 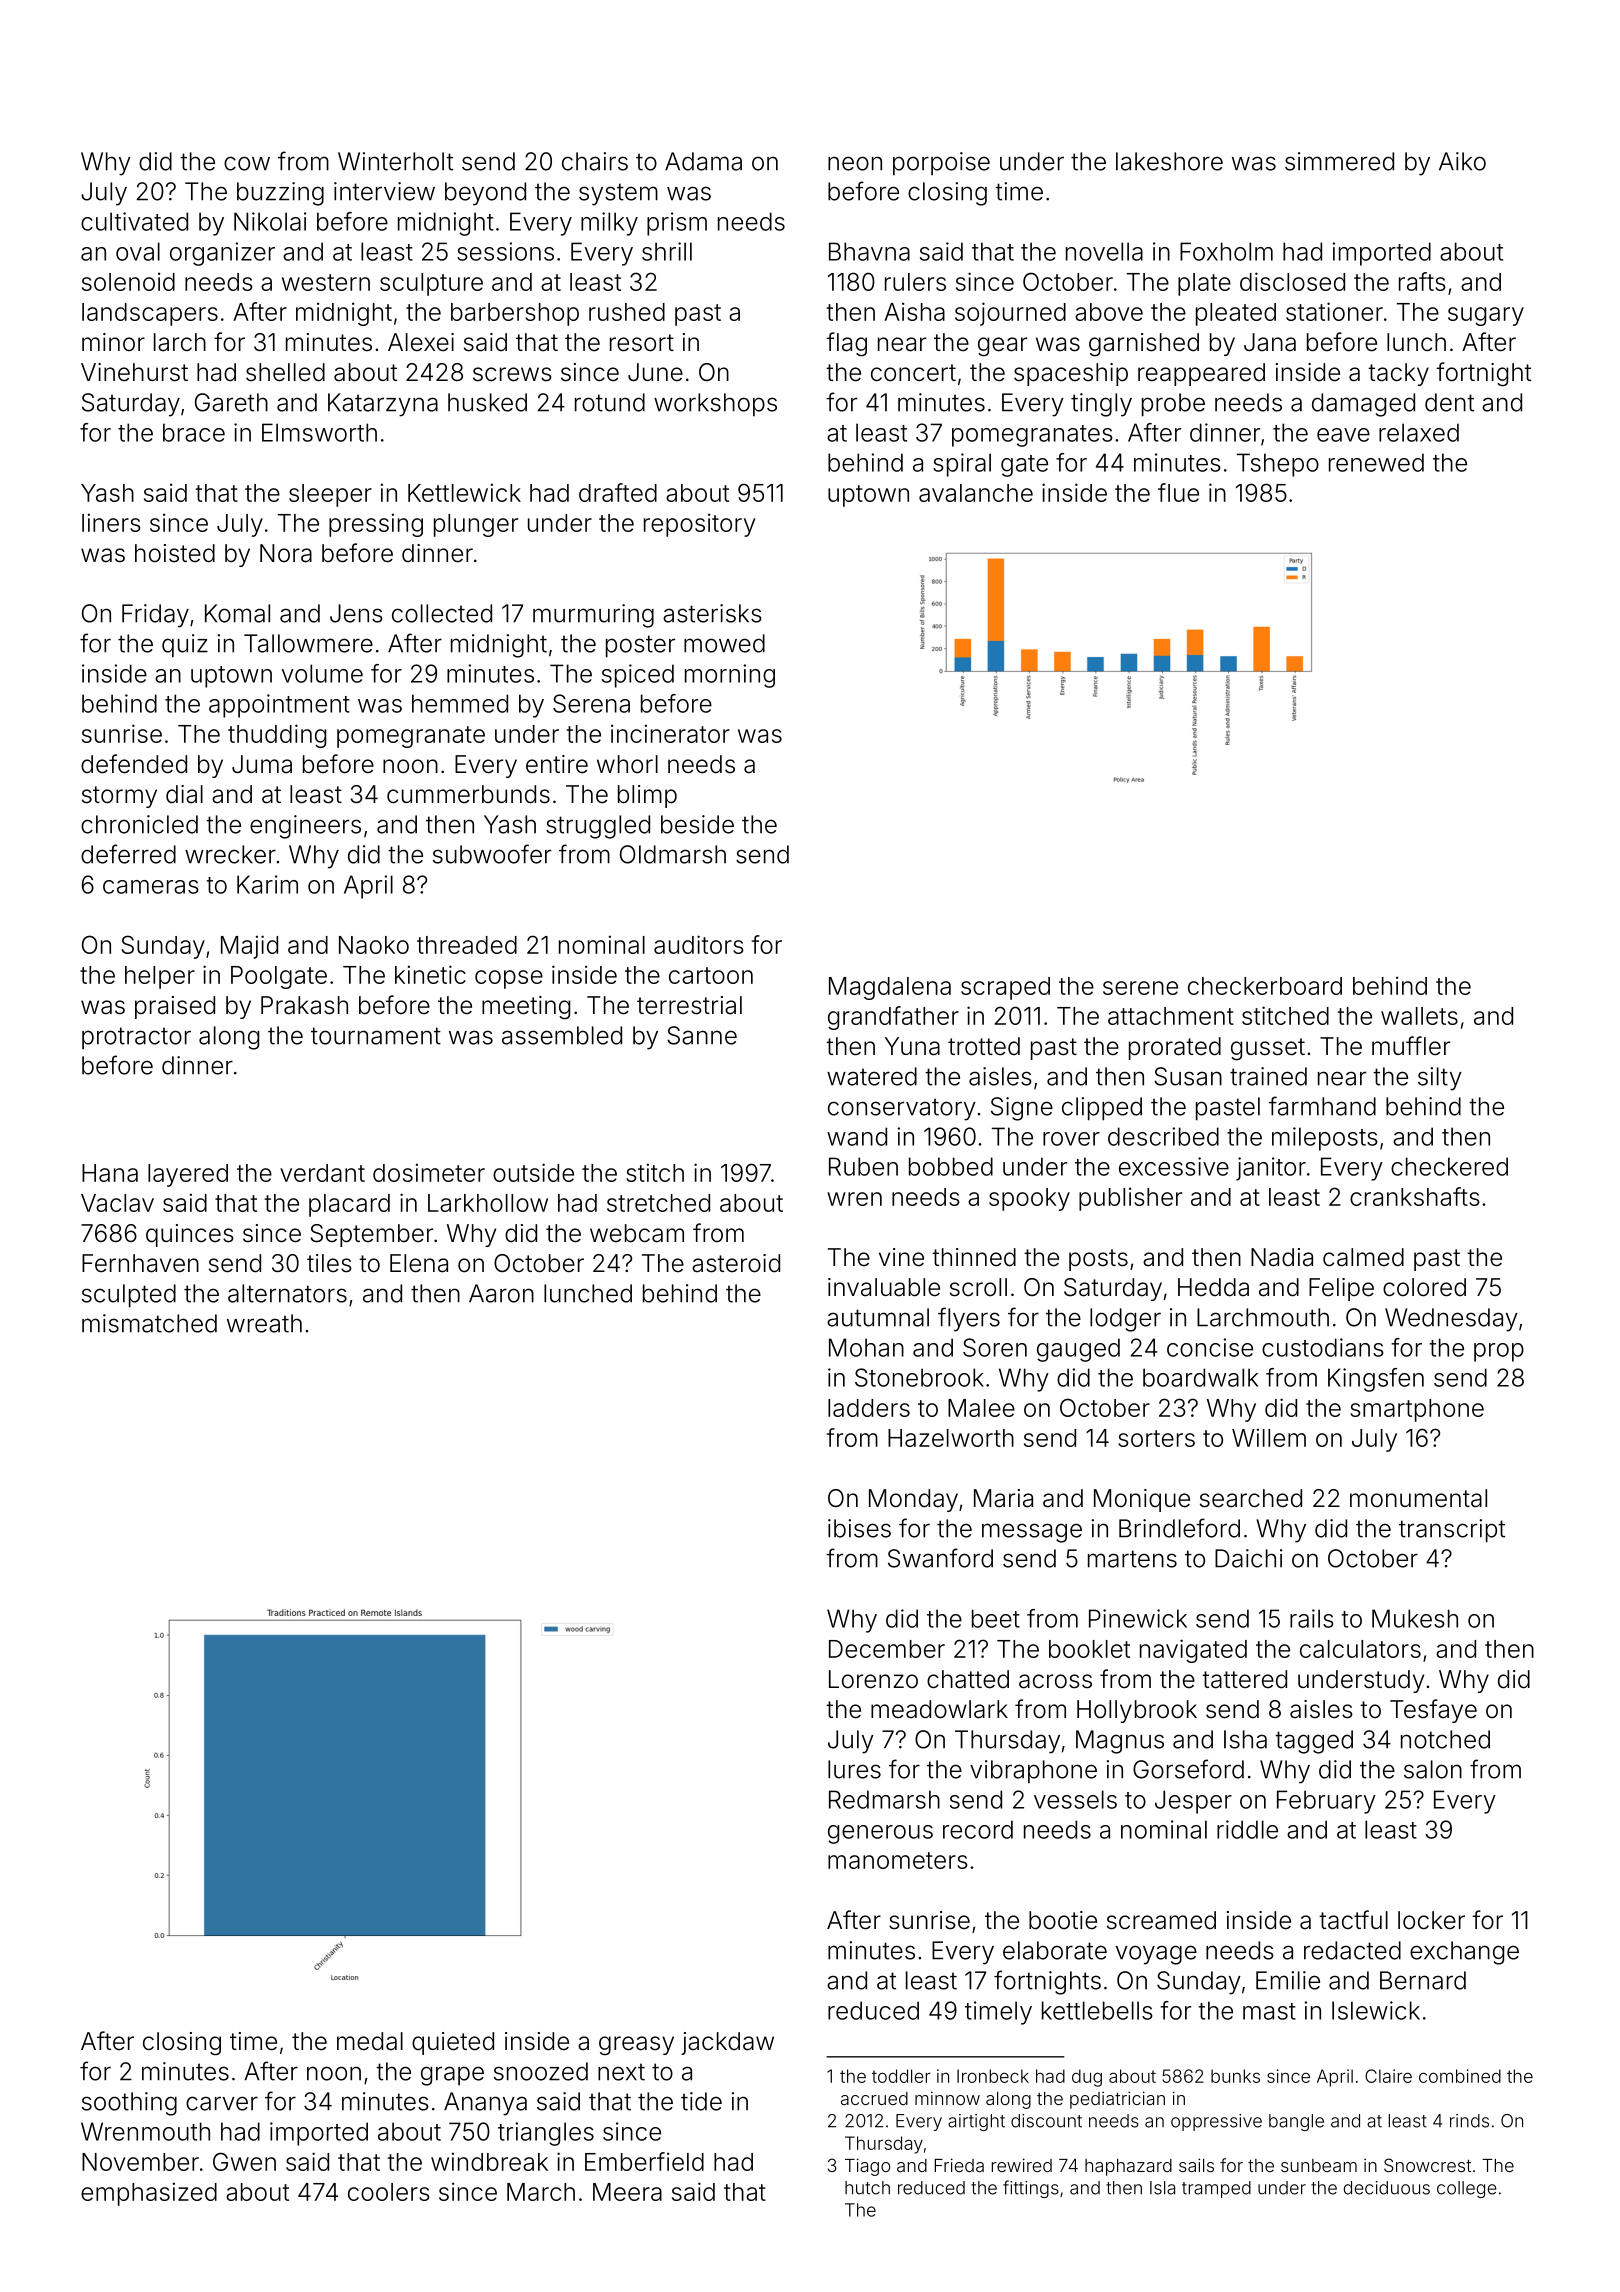 I want to click on jackdaw, so click(x=727, y=2043).
